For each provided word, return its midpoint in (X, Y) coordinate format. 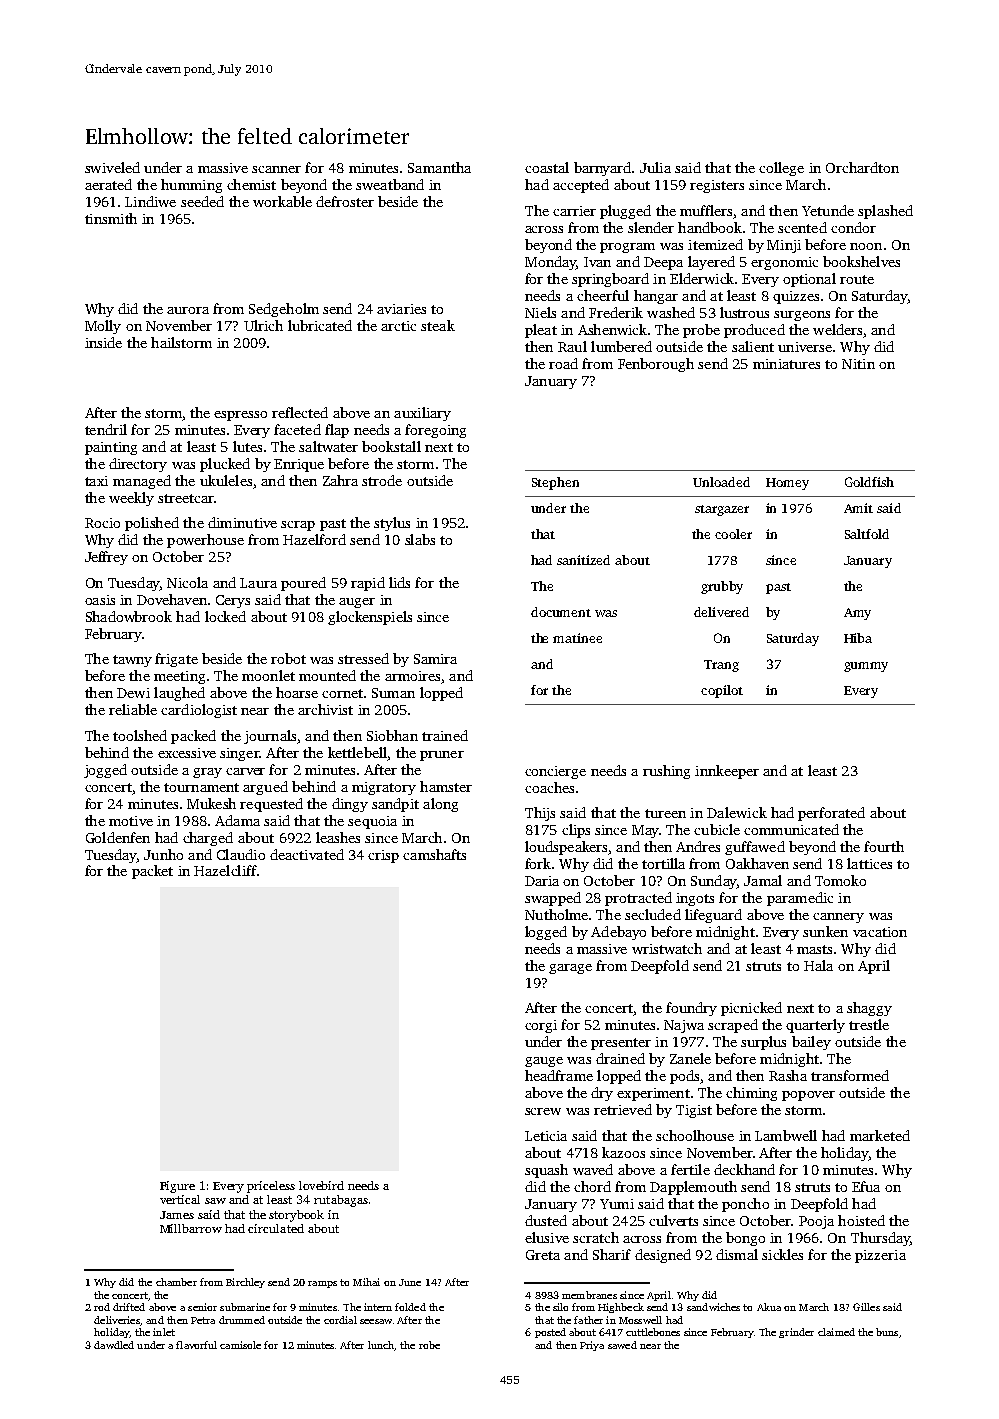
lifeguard (713, 916)
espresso (240, 416)
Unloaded (721, 482)
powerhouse (205, 541)
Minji (784, 246)
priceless (271, 1187)
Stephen (555, 483)
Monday (550, 263)
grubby (722, 587)
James (177, 1215)
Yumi (617, 1204)
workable (282, 201)
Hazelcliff (225, 870)
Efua (866, 1186)
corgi (541, 1026)
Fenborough (656, 365)
